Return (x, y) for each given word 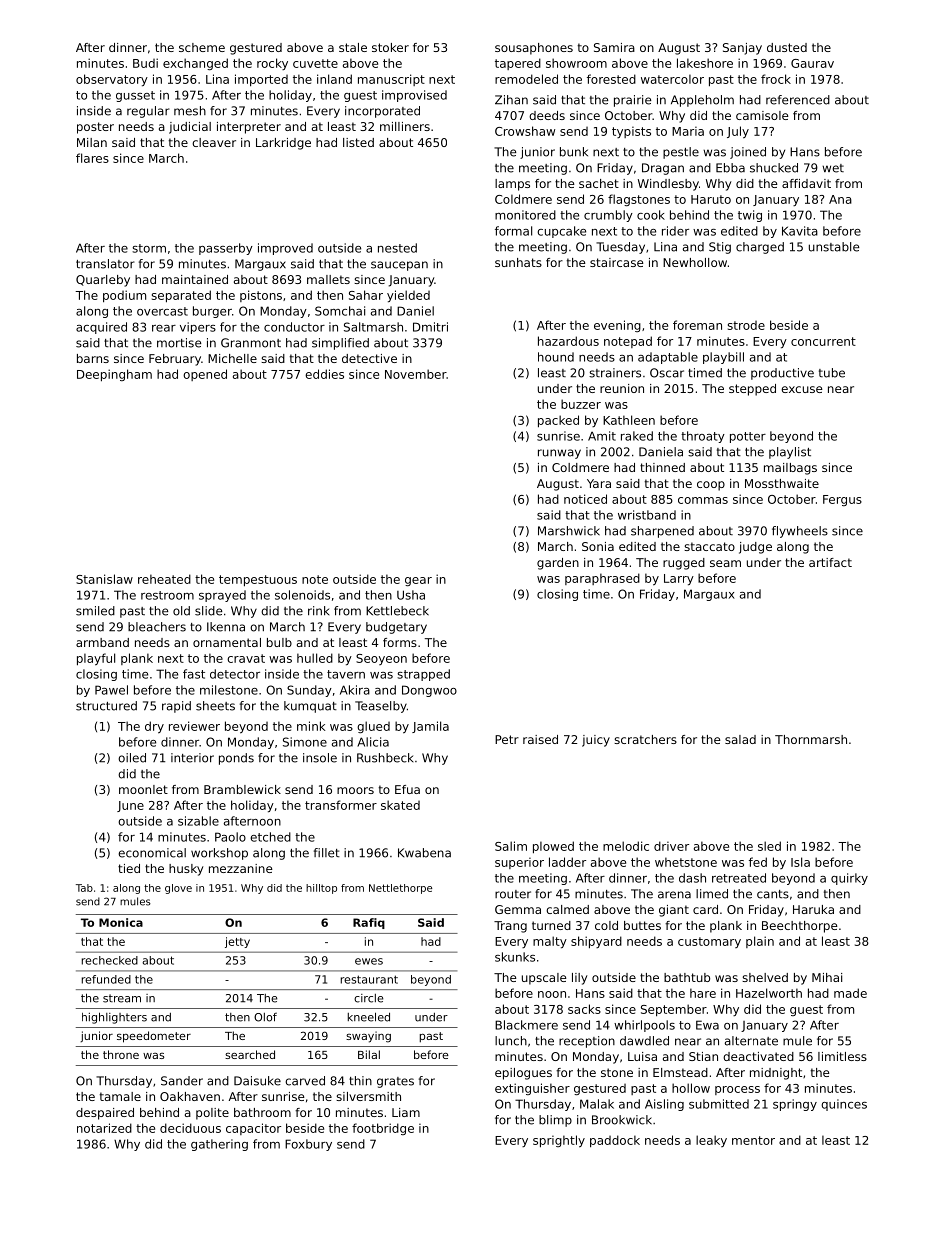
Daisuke (257, 1081)
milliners (405, 126)
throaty (703, 437)
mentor (753, 1140)
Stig (720, 248)
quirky (849, 879)
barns (93, 358)
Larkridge (283, 144)
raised (540, 739)
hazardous (568, 341)
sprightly (559, 1141)
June (130, 806)
